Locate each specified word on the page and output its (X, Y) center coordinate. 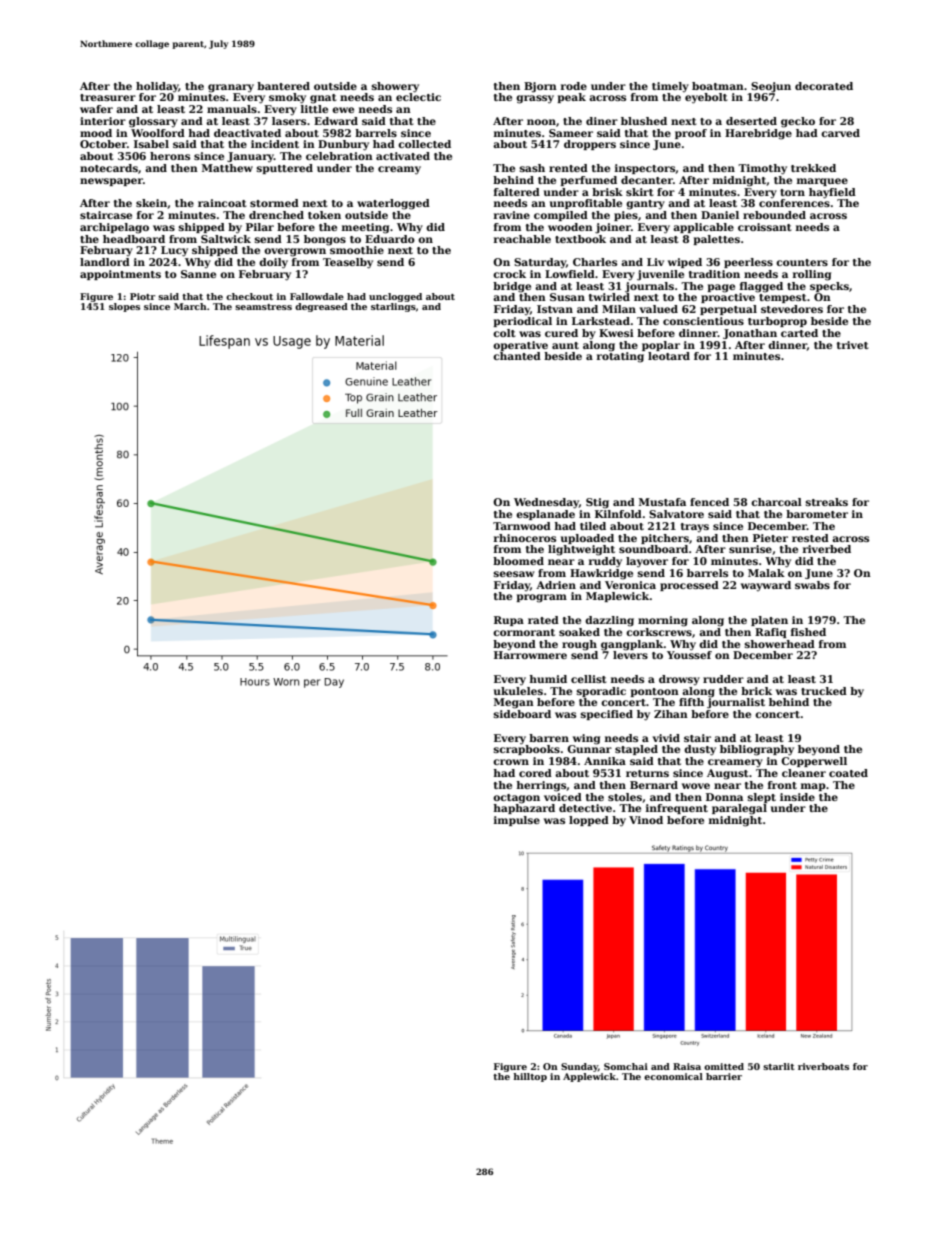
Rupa (509, 621)
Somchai (626, 1066)
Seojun (771, 87)
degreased (321, 307)
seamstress (263, 307)
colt (504, 333)
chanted (517, 356)
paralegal (739, 809)
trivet (853, 345)
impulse (517, 821)
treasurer (108, 97)
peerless (748, 263)
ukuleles (518, 691)
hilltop (530, 1077)
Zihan (671, 714)
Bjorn (540, 87)
